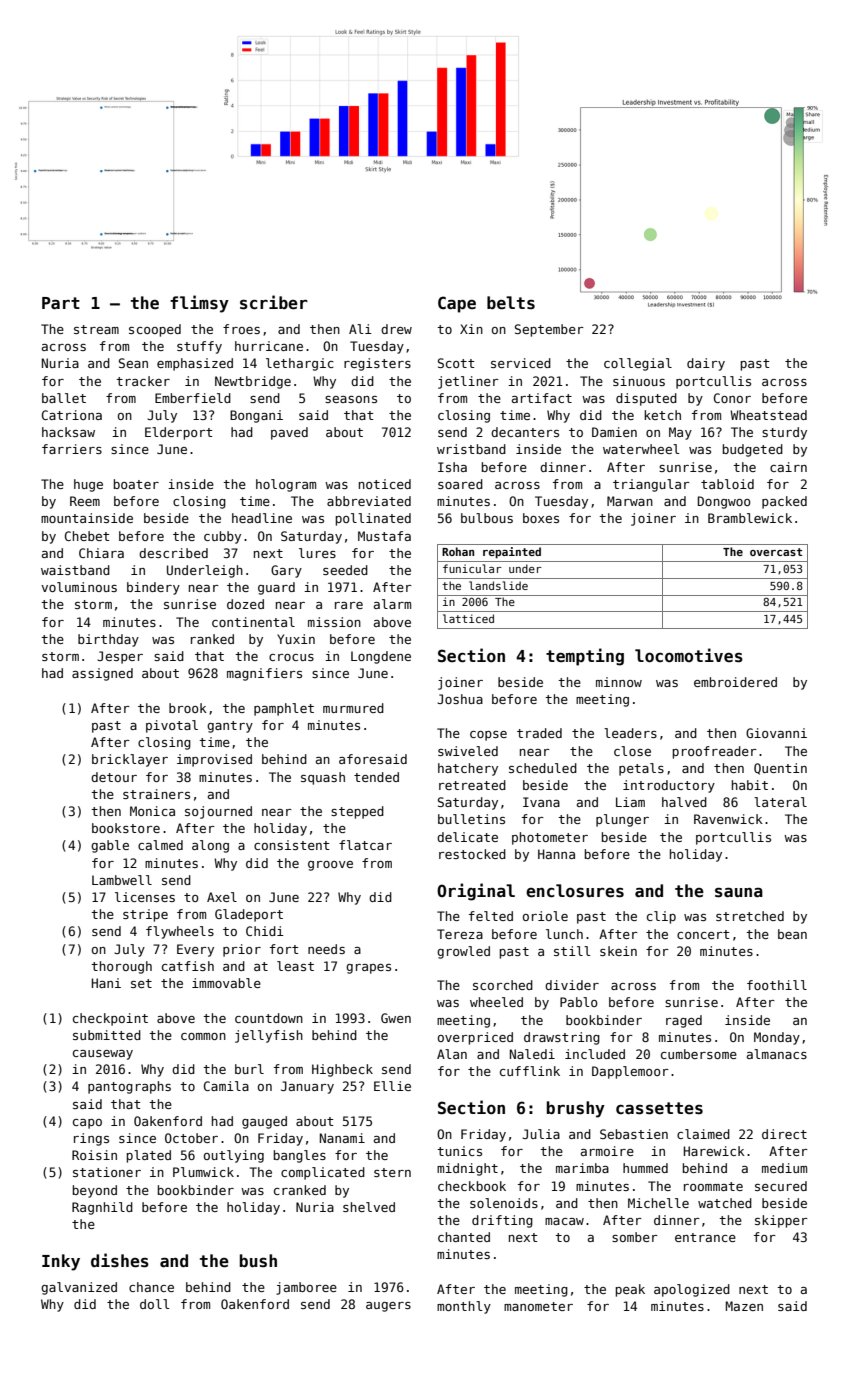  Describe the element at coordinates (728, 819) in the image. I see `Ravenwick` at that location.
